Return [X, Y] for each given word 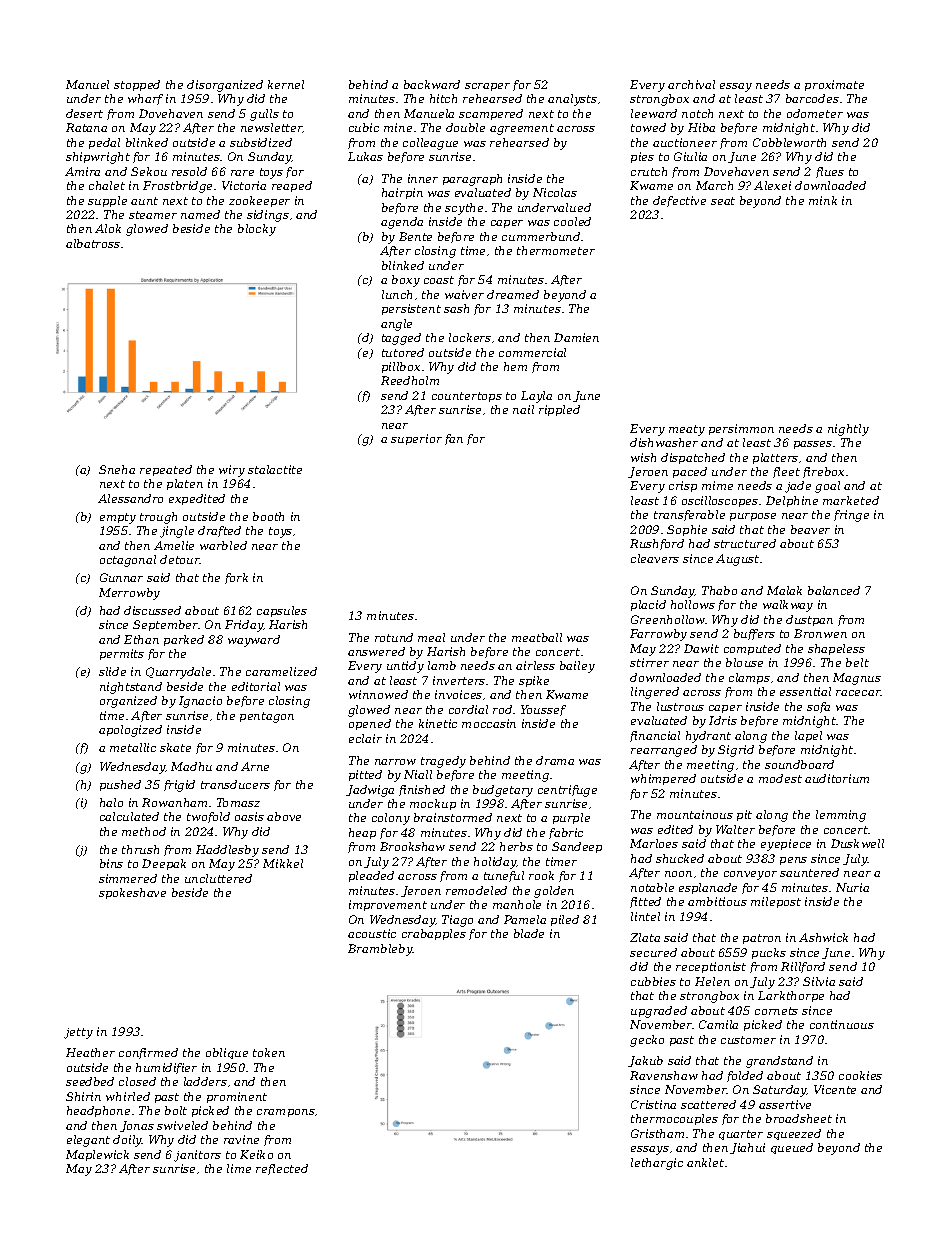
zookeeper [259, 201]
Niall [418, 774]
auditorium [837, 778]
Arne [255, 766]
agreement [522, 129]
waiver [464, 294]
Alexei [772, 185]
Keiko [256, 1154]
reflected [282, 1169]
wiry [232, 471]
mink [823, 200]
